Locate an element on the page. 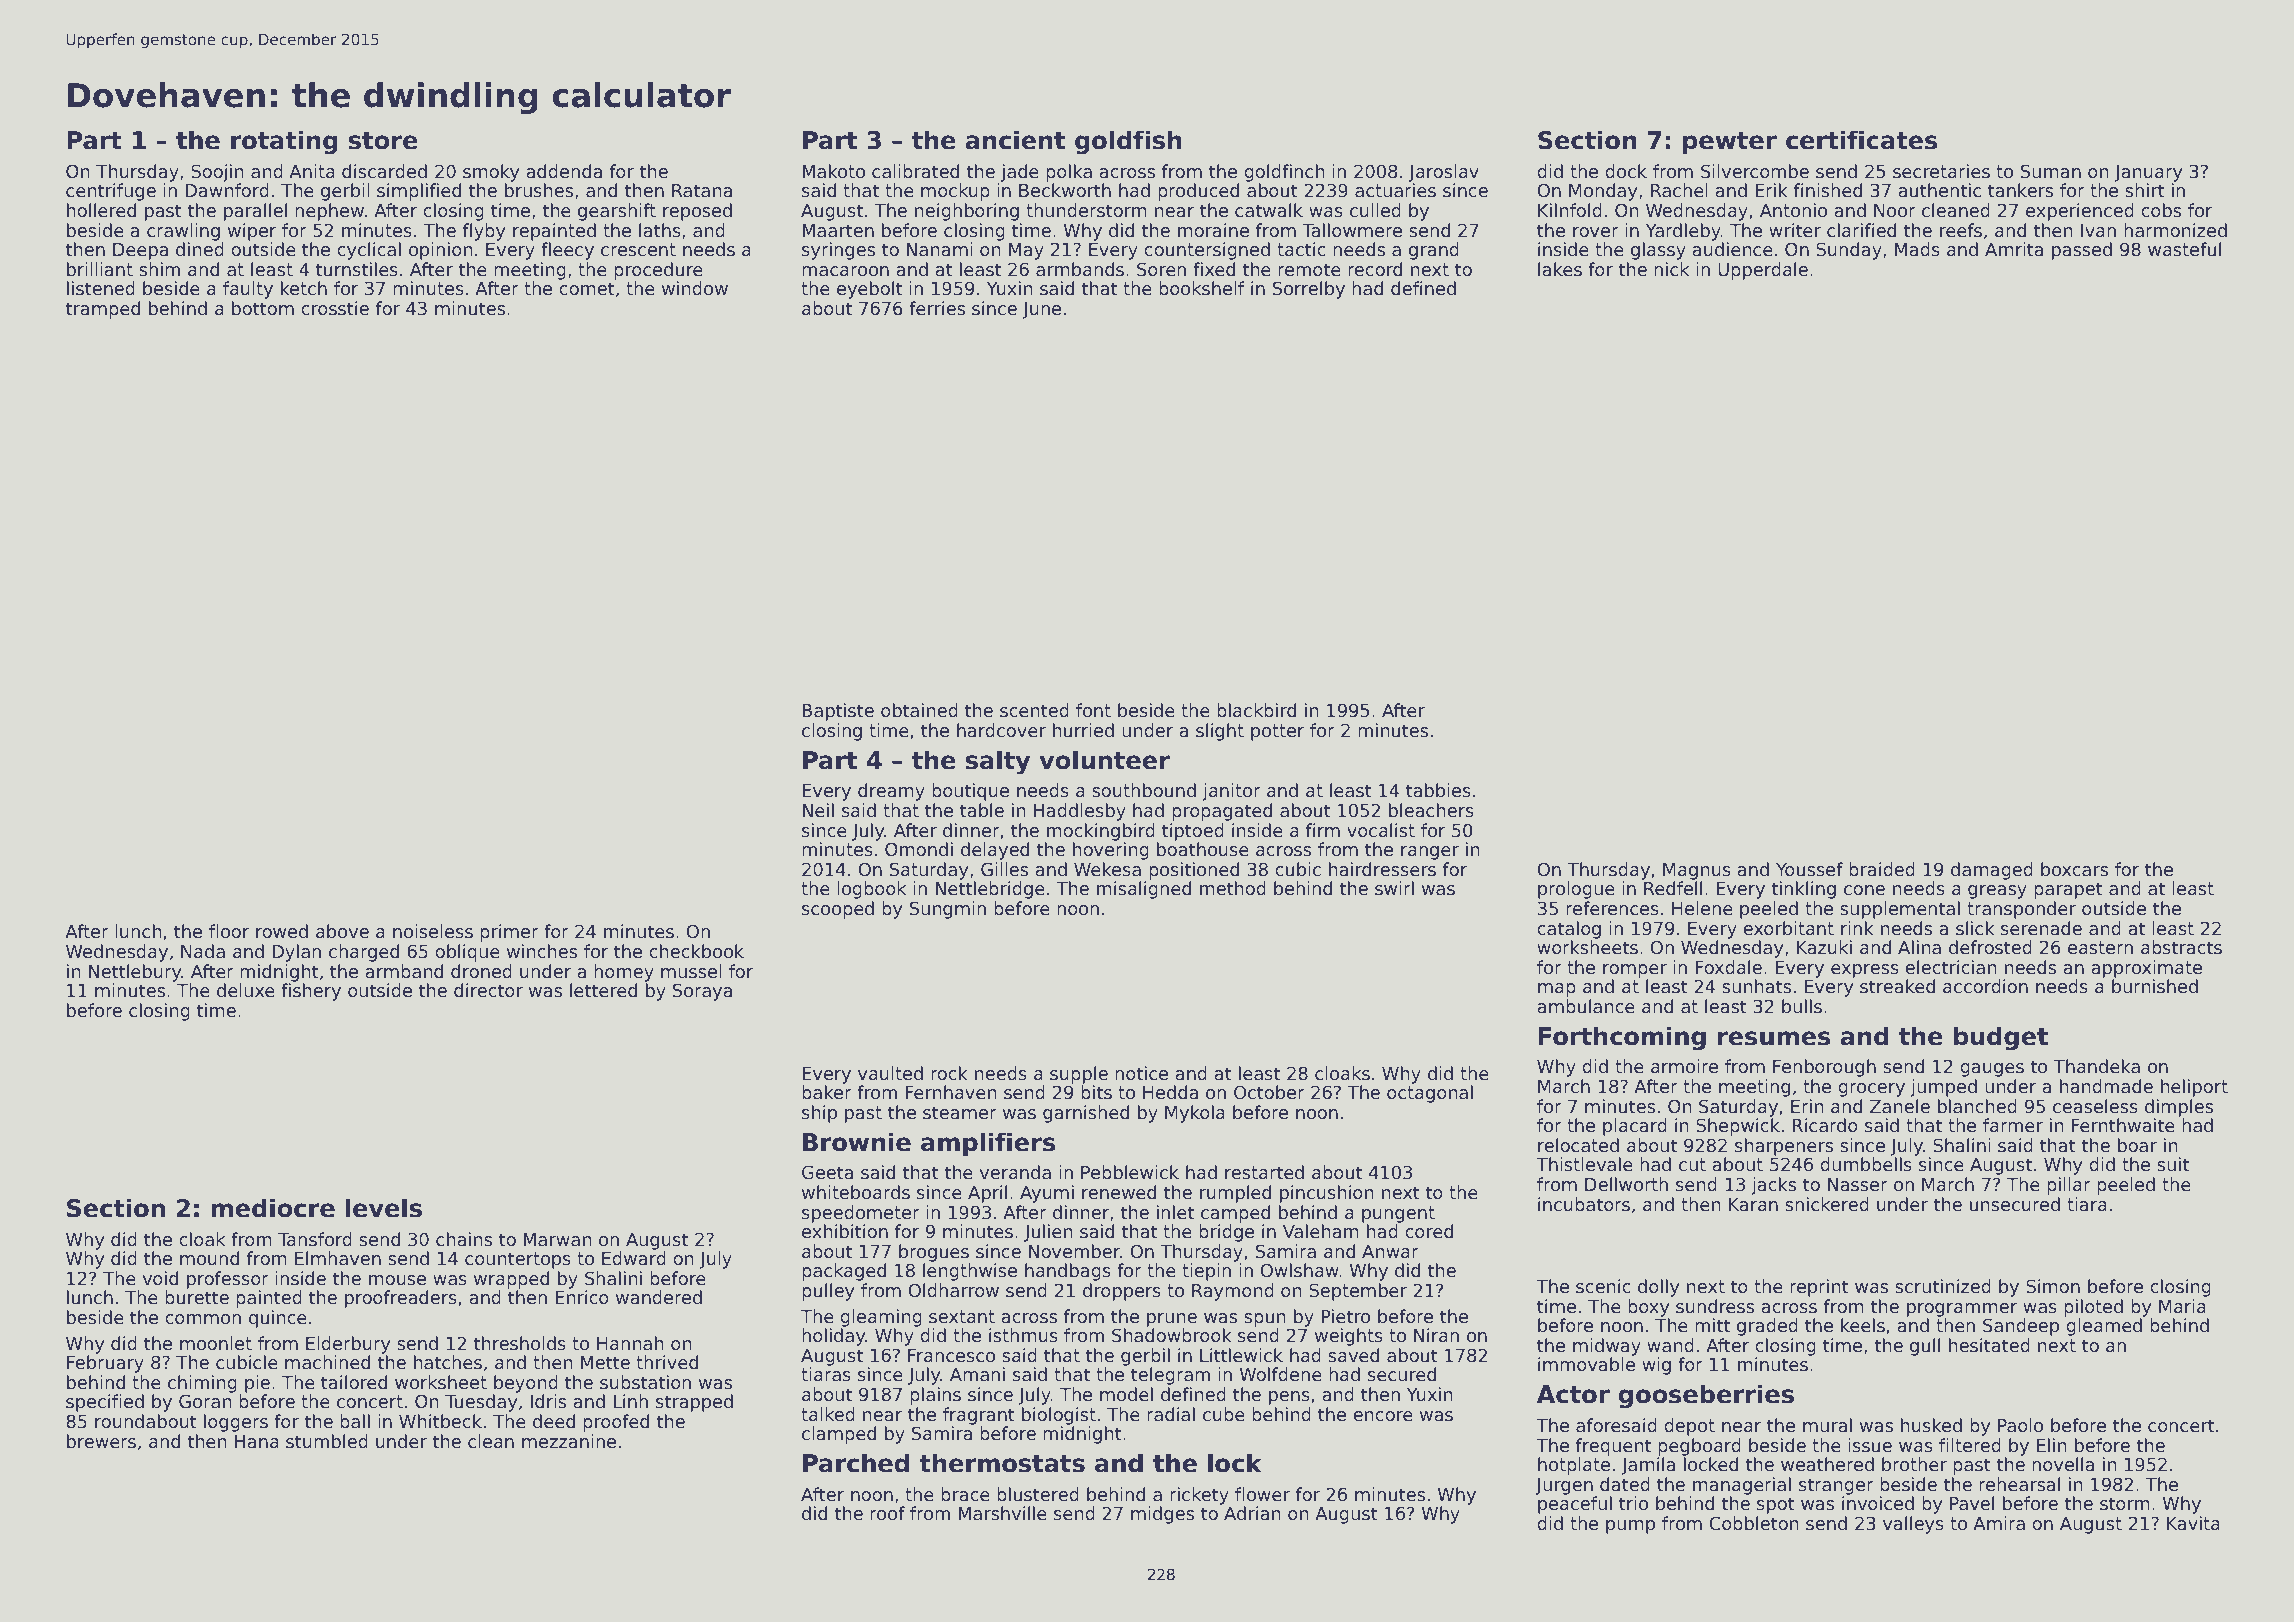 The height and width of the image is (1622, 2294). brogues is located at coordinates (934, 1253).
